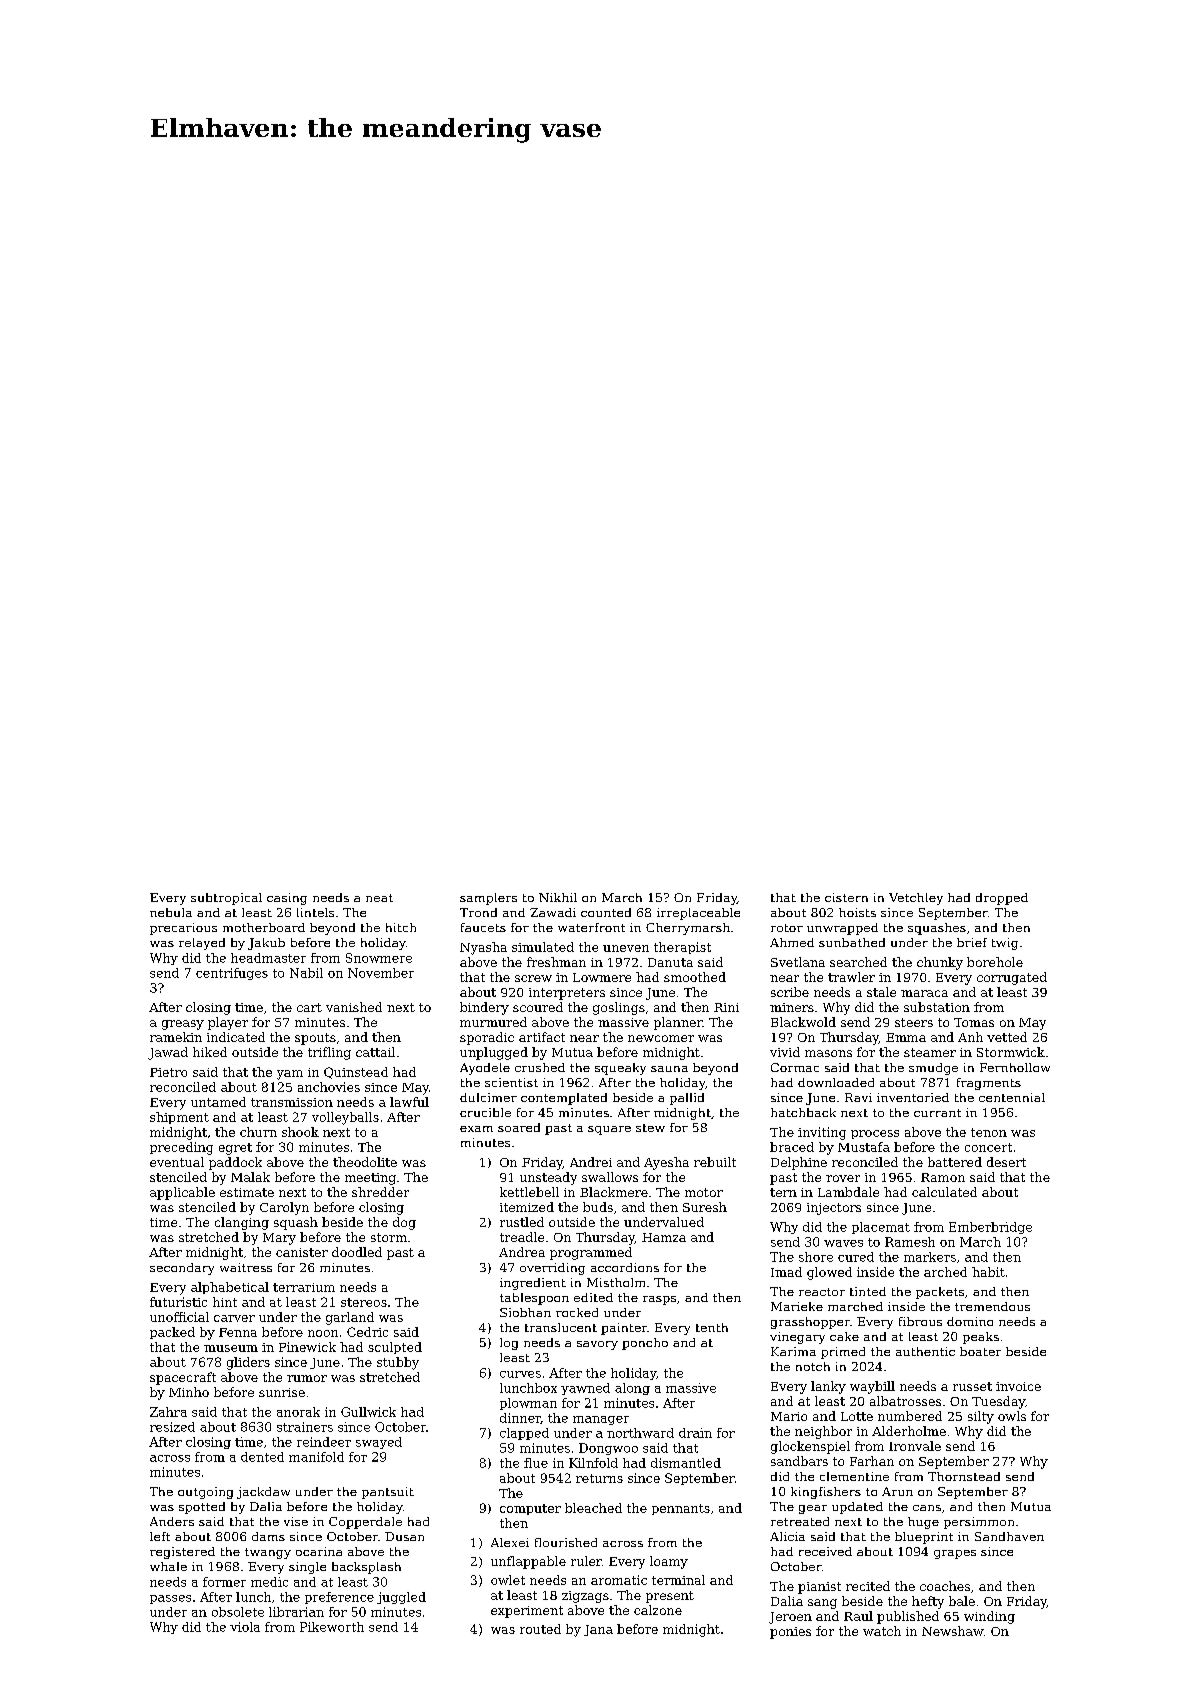  I want to click on strainers, so click(305, 1427).
